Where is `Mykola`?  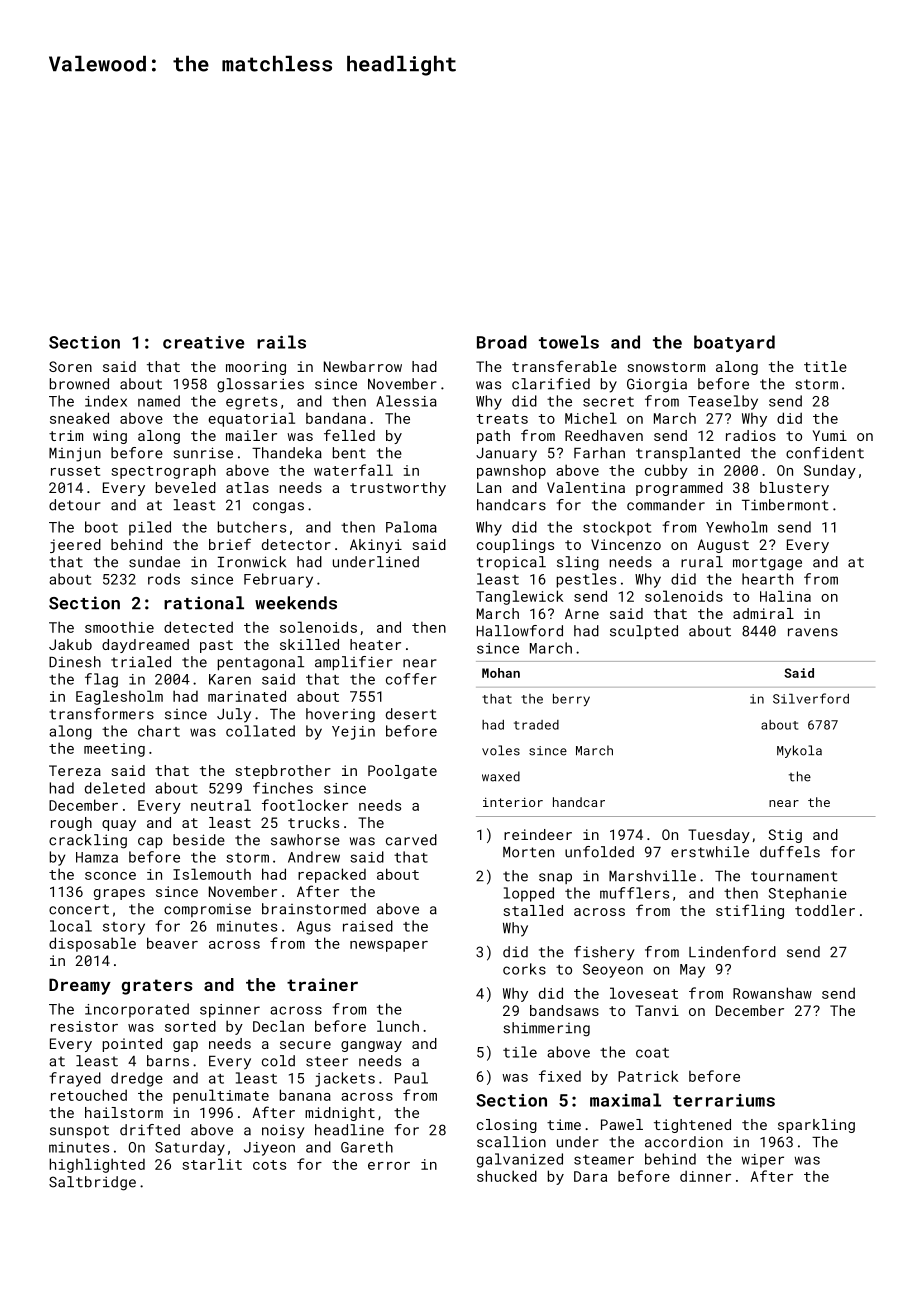
Mykola is located at coordinates (799, 751).
